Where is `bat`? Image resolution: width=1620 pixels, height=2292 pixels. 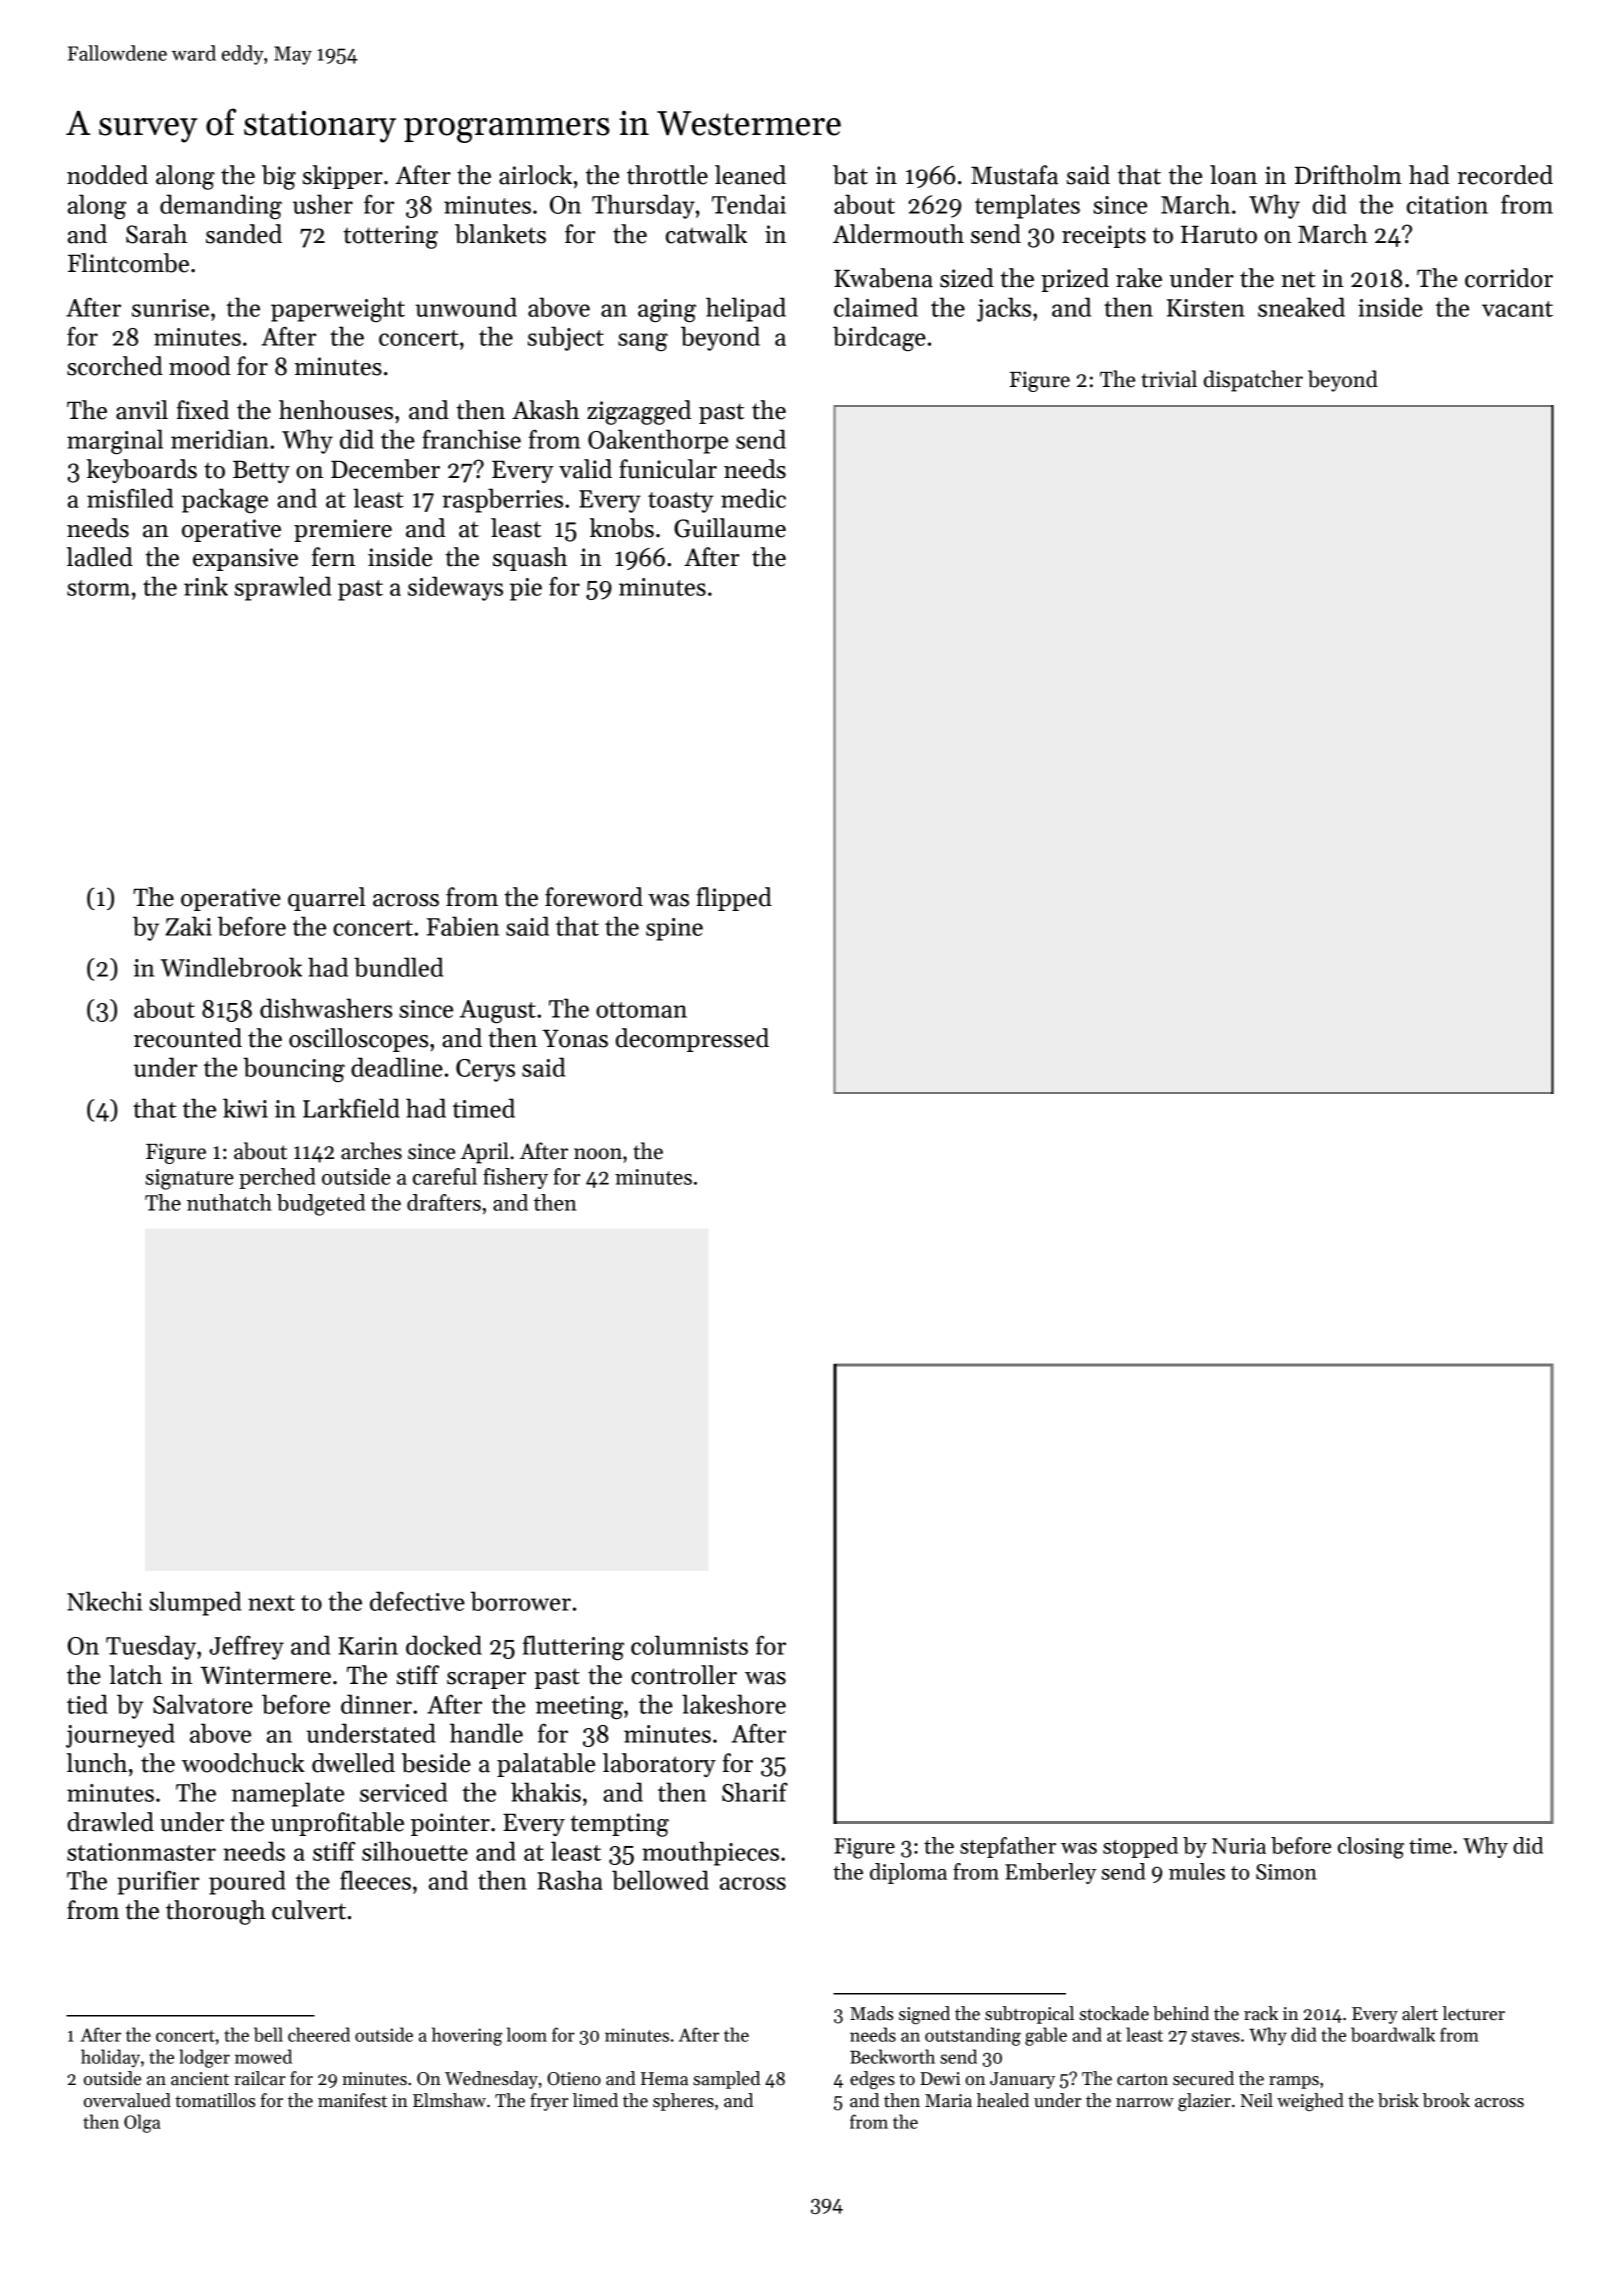
bat is located at coordinates (850, 175).
